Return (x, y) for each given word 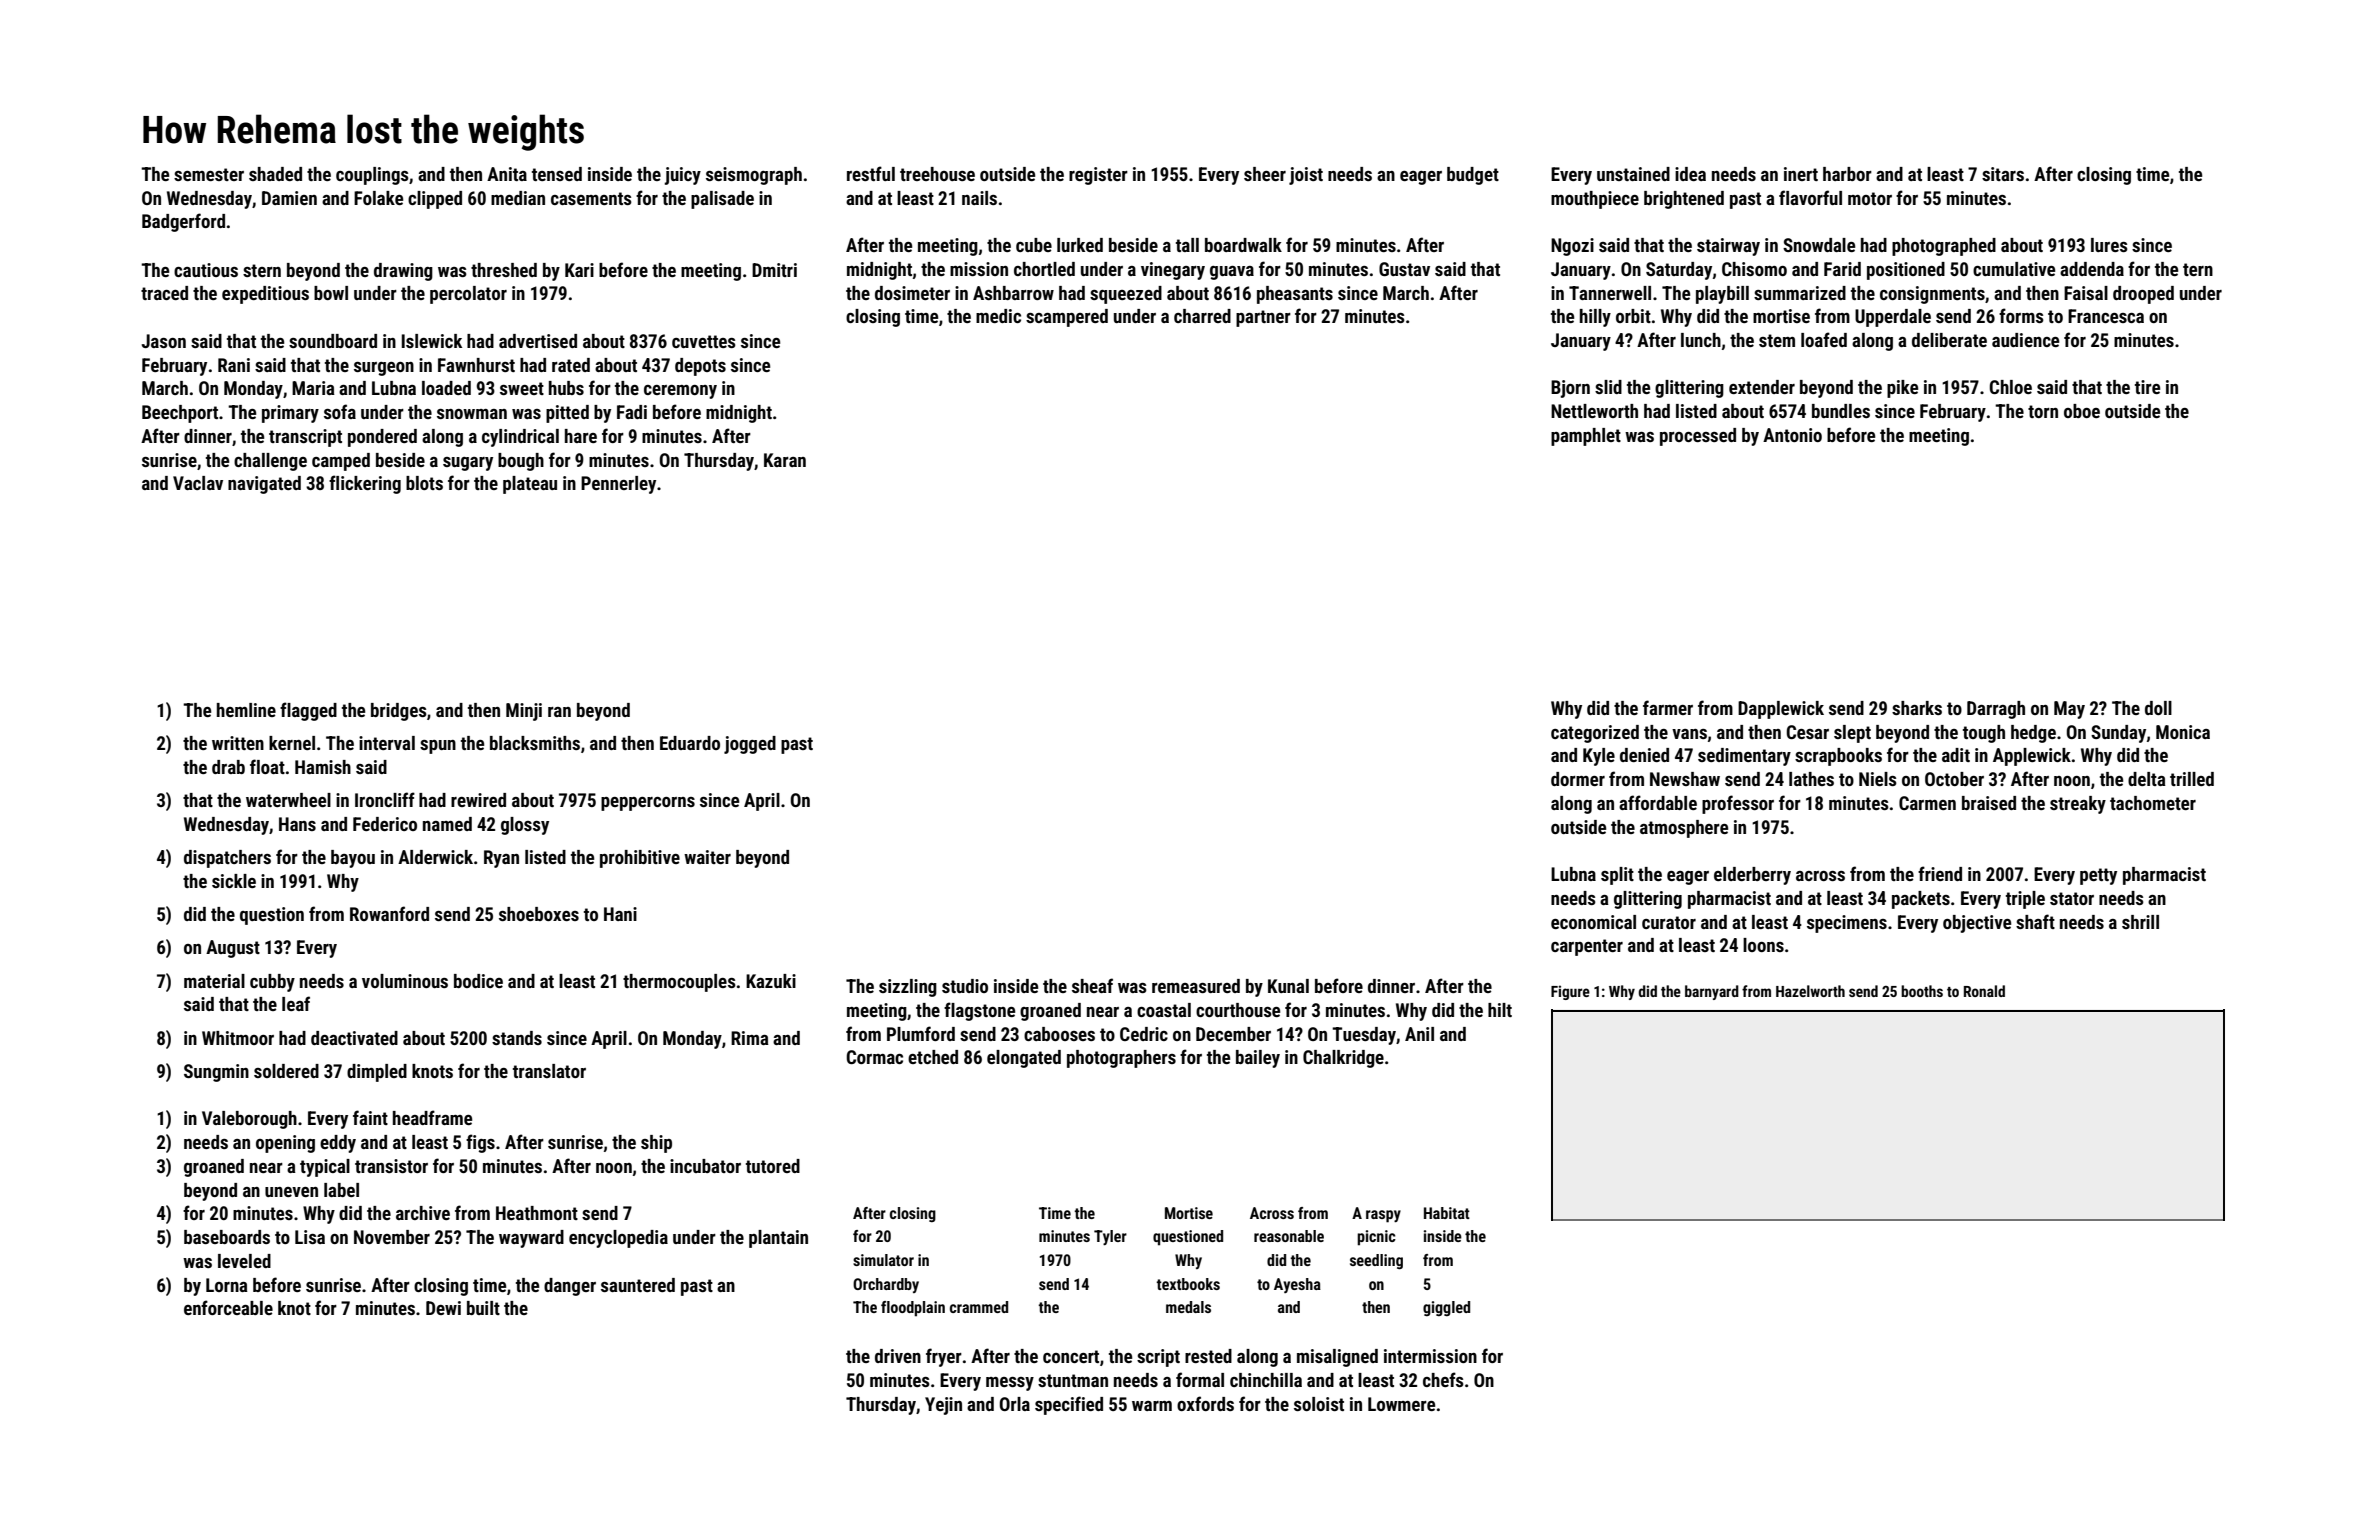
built (483, 1308)
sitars (2003, 174)
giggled (1446, 1308)
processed (1698, 437)
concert (1071, 1356)
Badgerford (183, 222)
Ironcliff (385, 799)
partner (1263, 318)
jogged (750, 745)
